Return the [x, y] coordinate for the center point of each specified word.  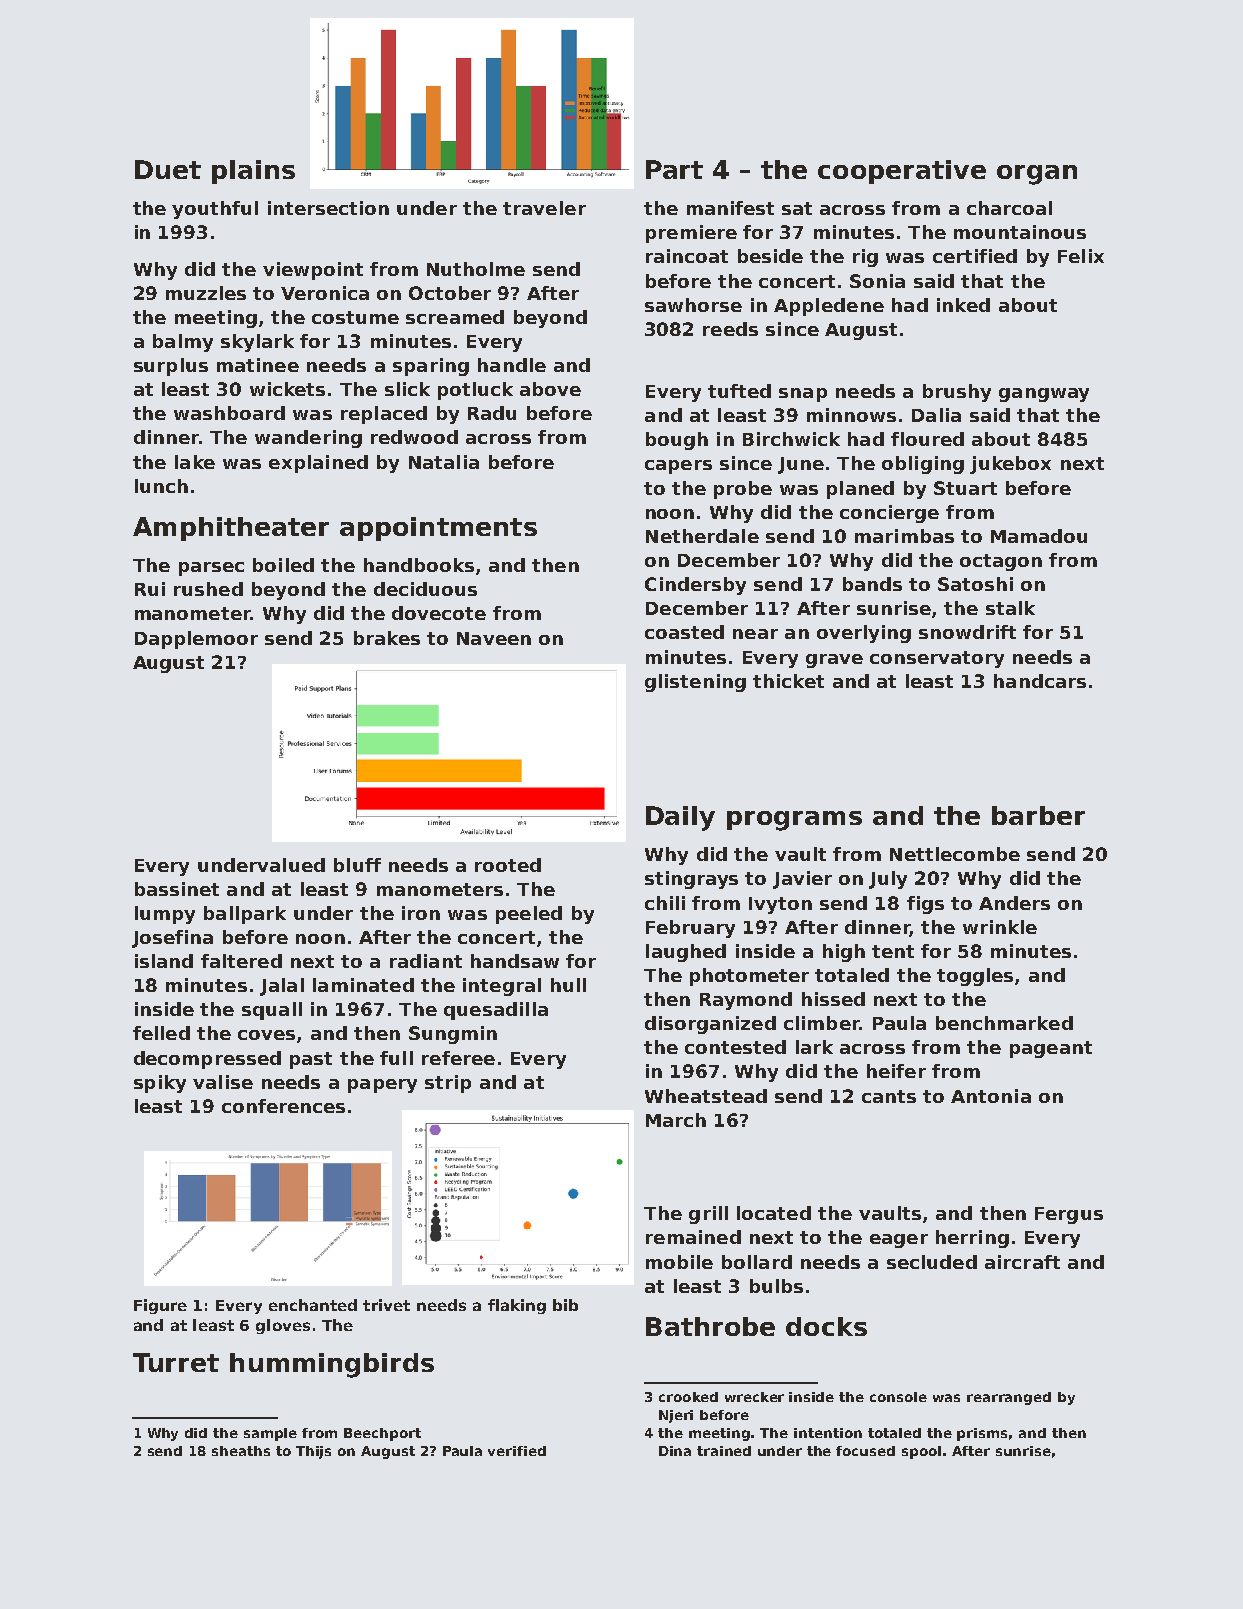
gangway [1044, 395]
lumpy [165, 915]
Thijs [313, 1452]
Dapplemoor [196, 640]
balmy [183, 343]
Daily [680, 818]
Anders [1014, 903]
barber [1038, 815]
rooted [508, 865]
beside [770, 256]
